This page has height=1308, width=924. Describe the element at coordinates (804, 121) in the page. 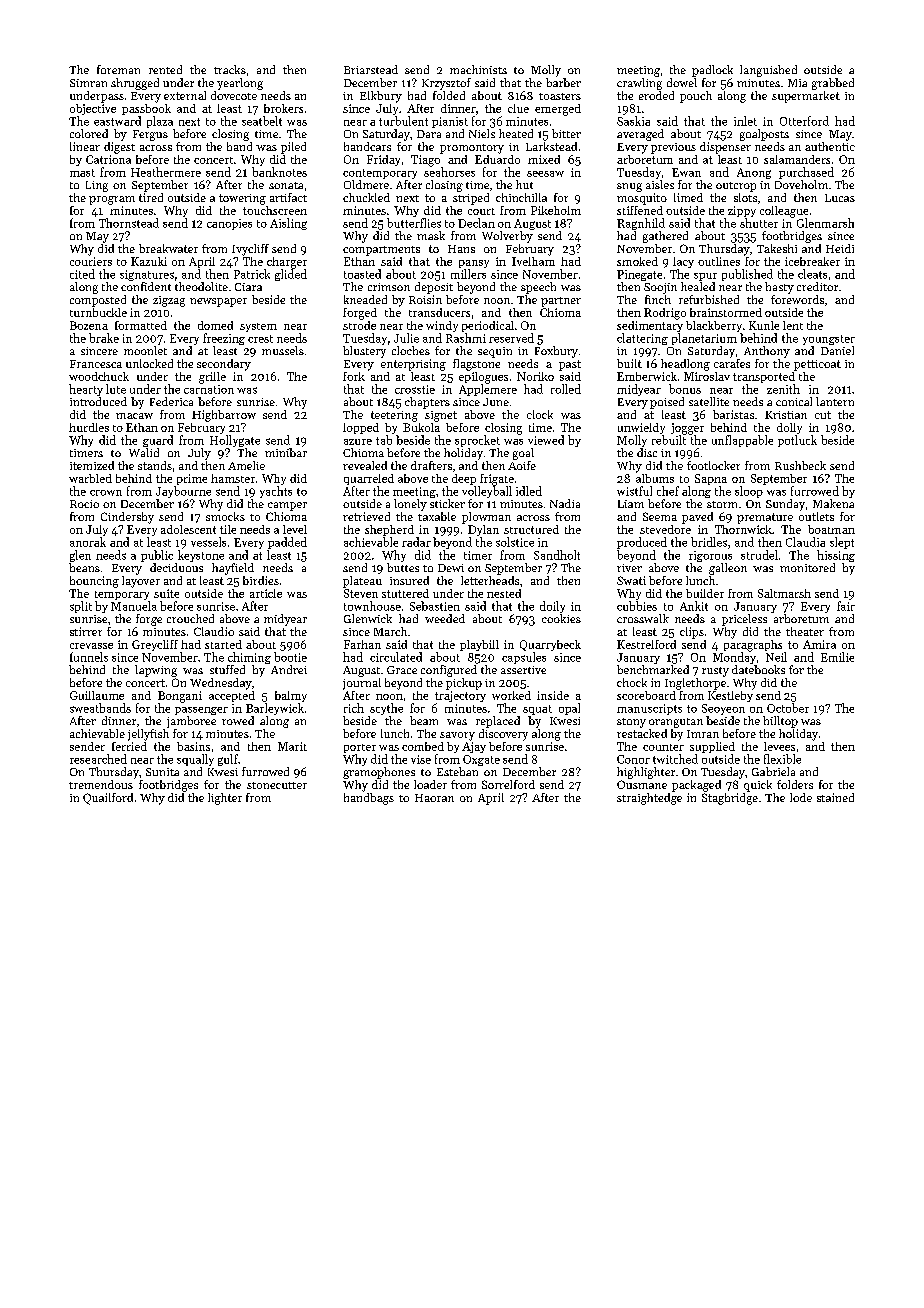

I see `Otterford` at that location.
